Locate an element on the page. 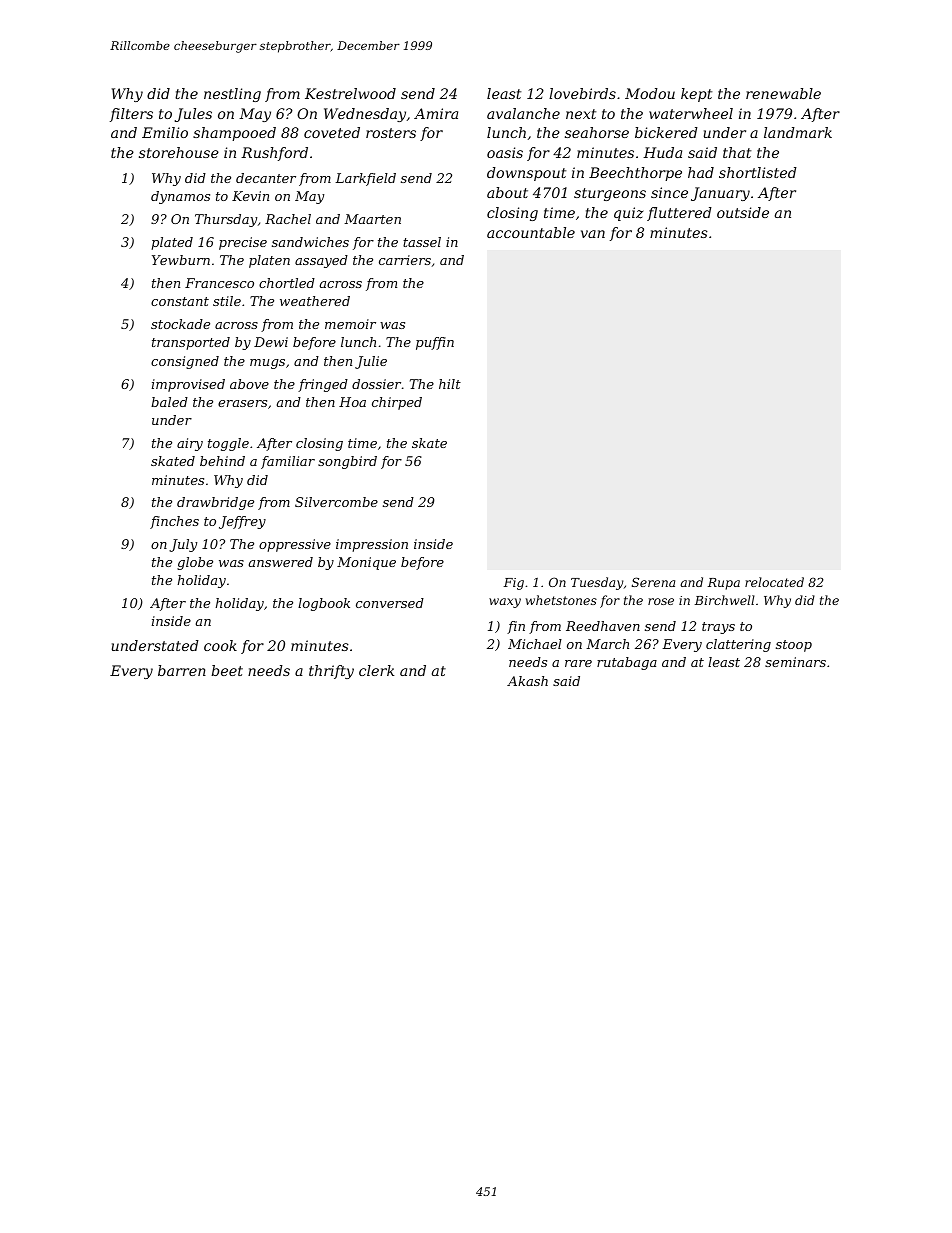 This page has height=1233, width=952. rutabaga is located at coordinates (627, 663).
